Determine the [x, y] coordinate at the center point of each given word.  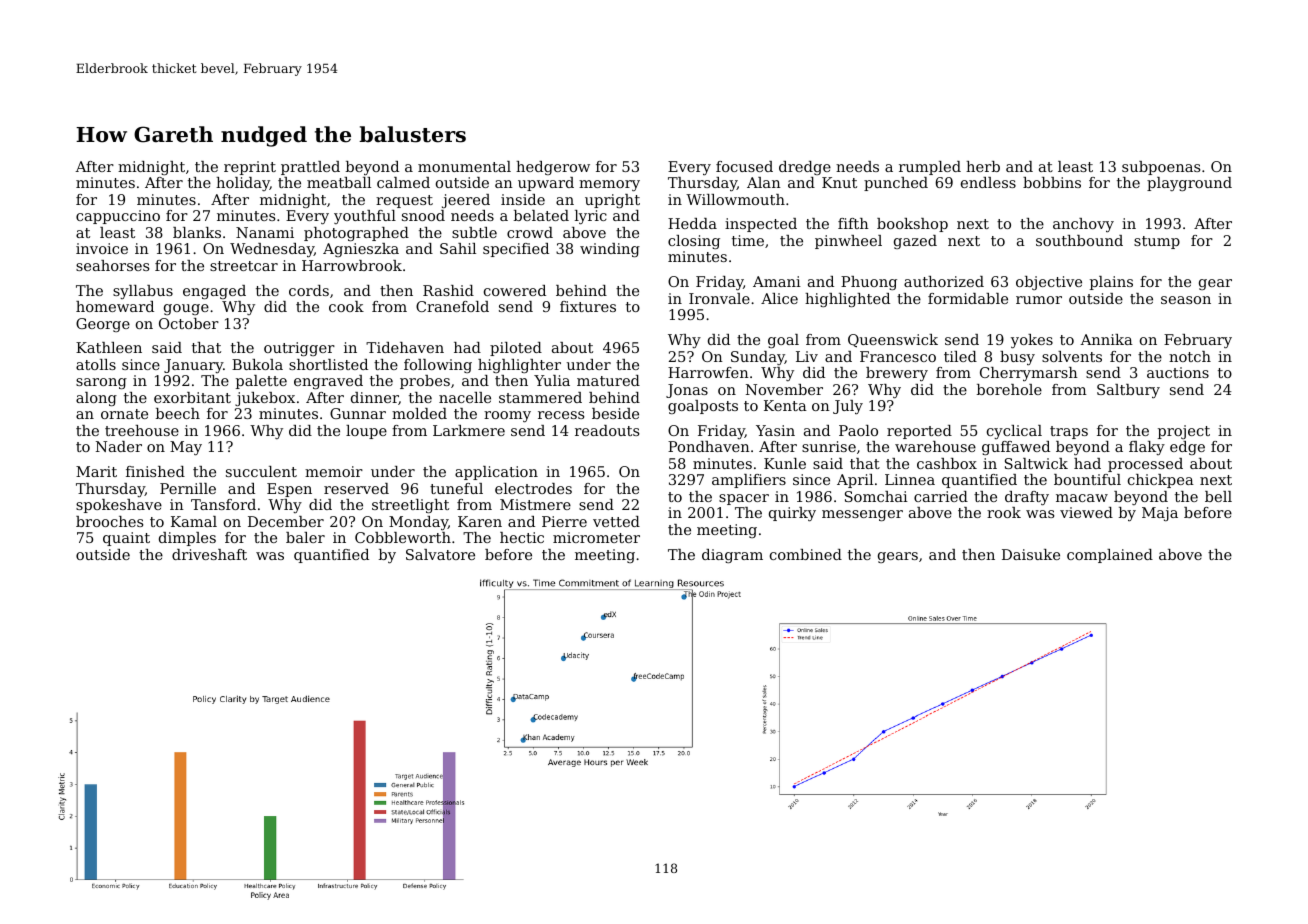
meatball [339, 182]
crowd [530, 232]
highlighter [519, 366]
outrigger [299, 349]
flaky [1147, 448]
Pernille [188, 488]
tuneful [456, 488]
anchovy [1083, 225]
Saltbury [1128, 391]
